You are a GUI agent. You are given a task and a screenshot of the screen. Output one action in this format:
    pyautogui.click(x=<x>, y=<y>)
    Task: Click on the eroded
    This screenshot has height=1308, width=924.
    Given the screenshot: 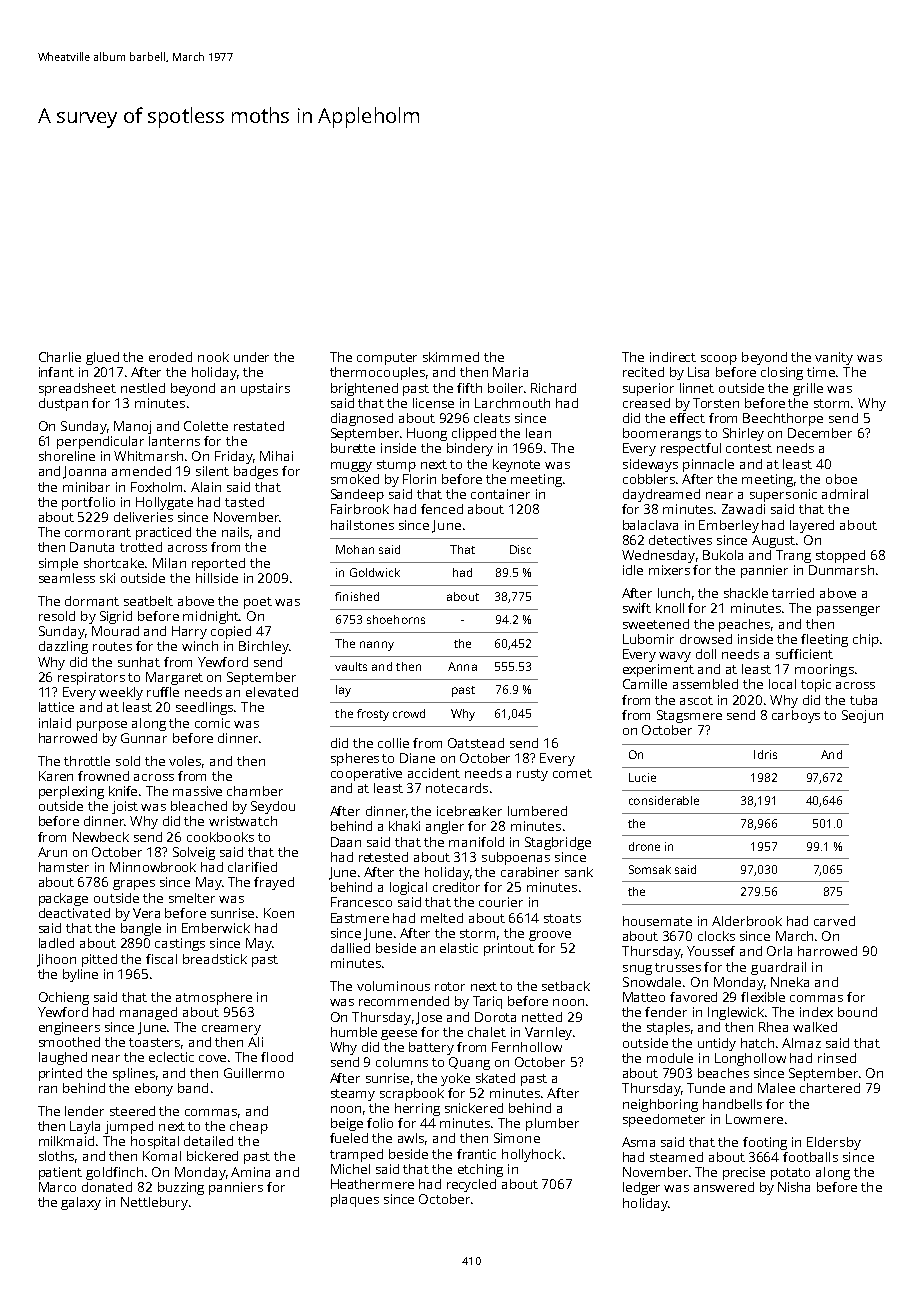 What is the action you would take?
    pyautogui.click(x=170, y=357)
